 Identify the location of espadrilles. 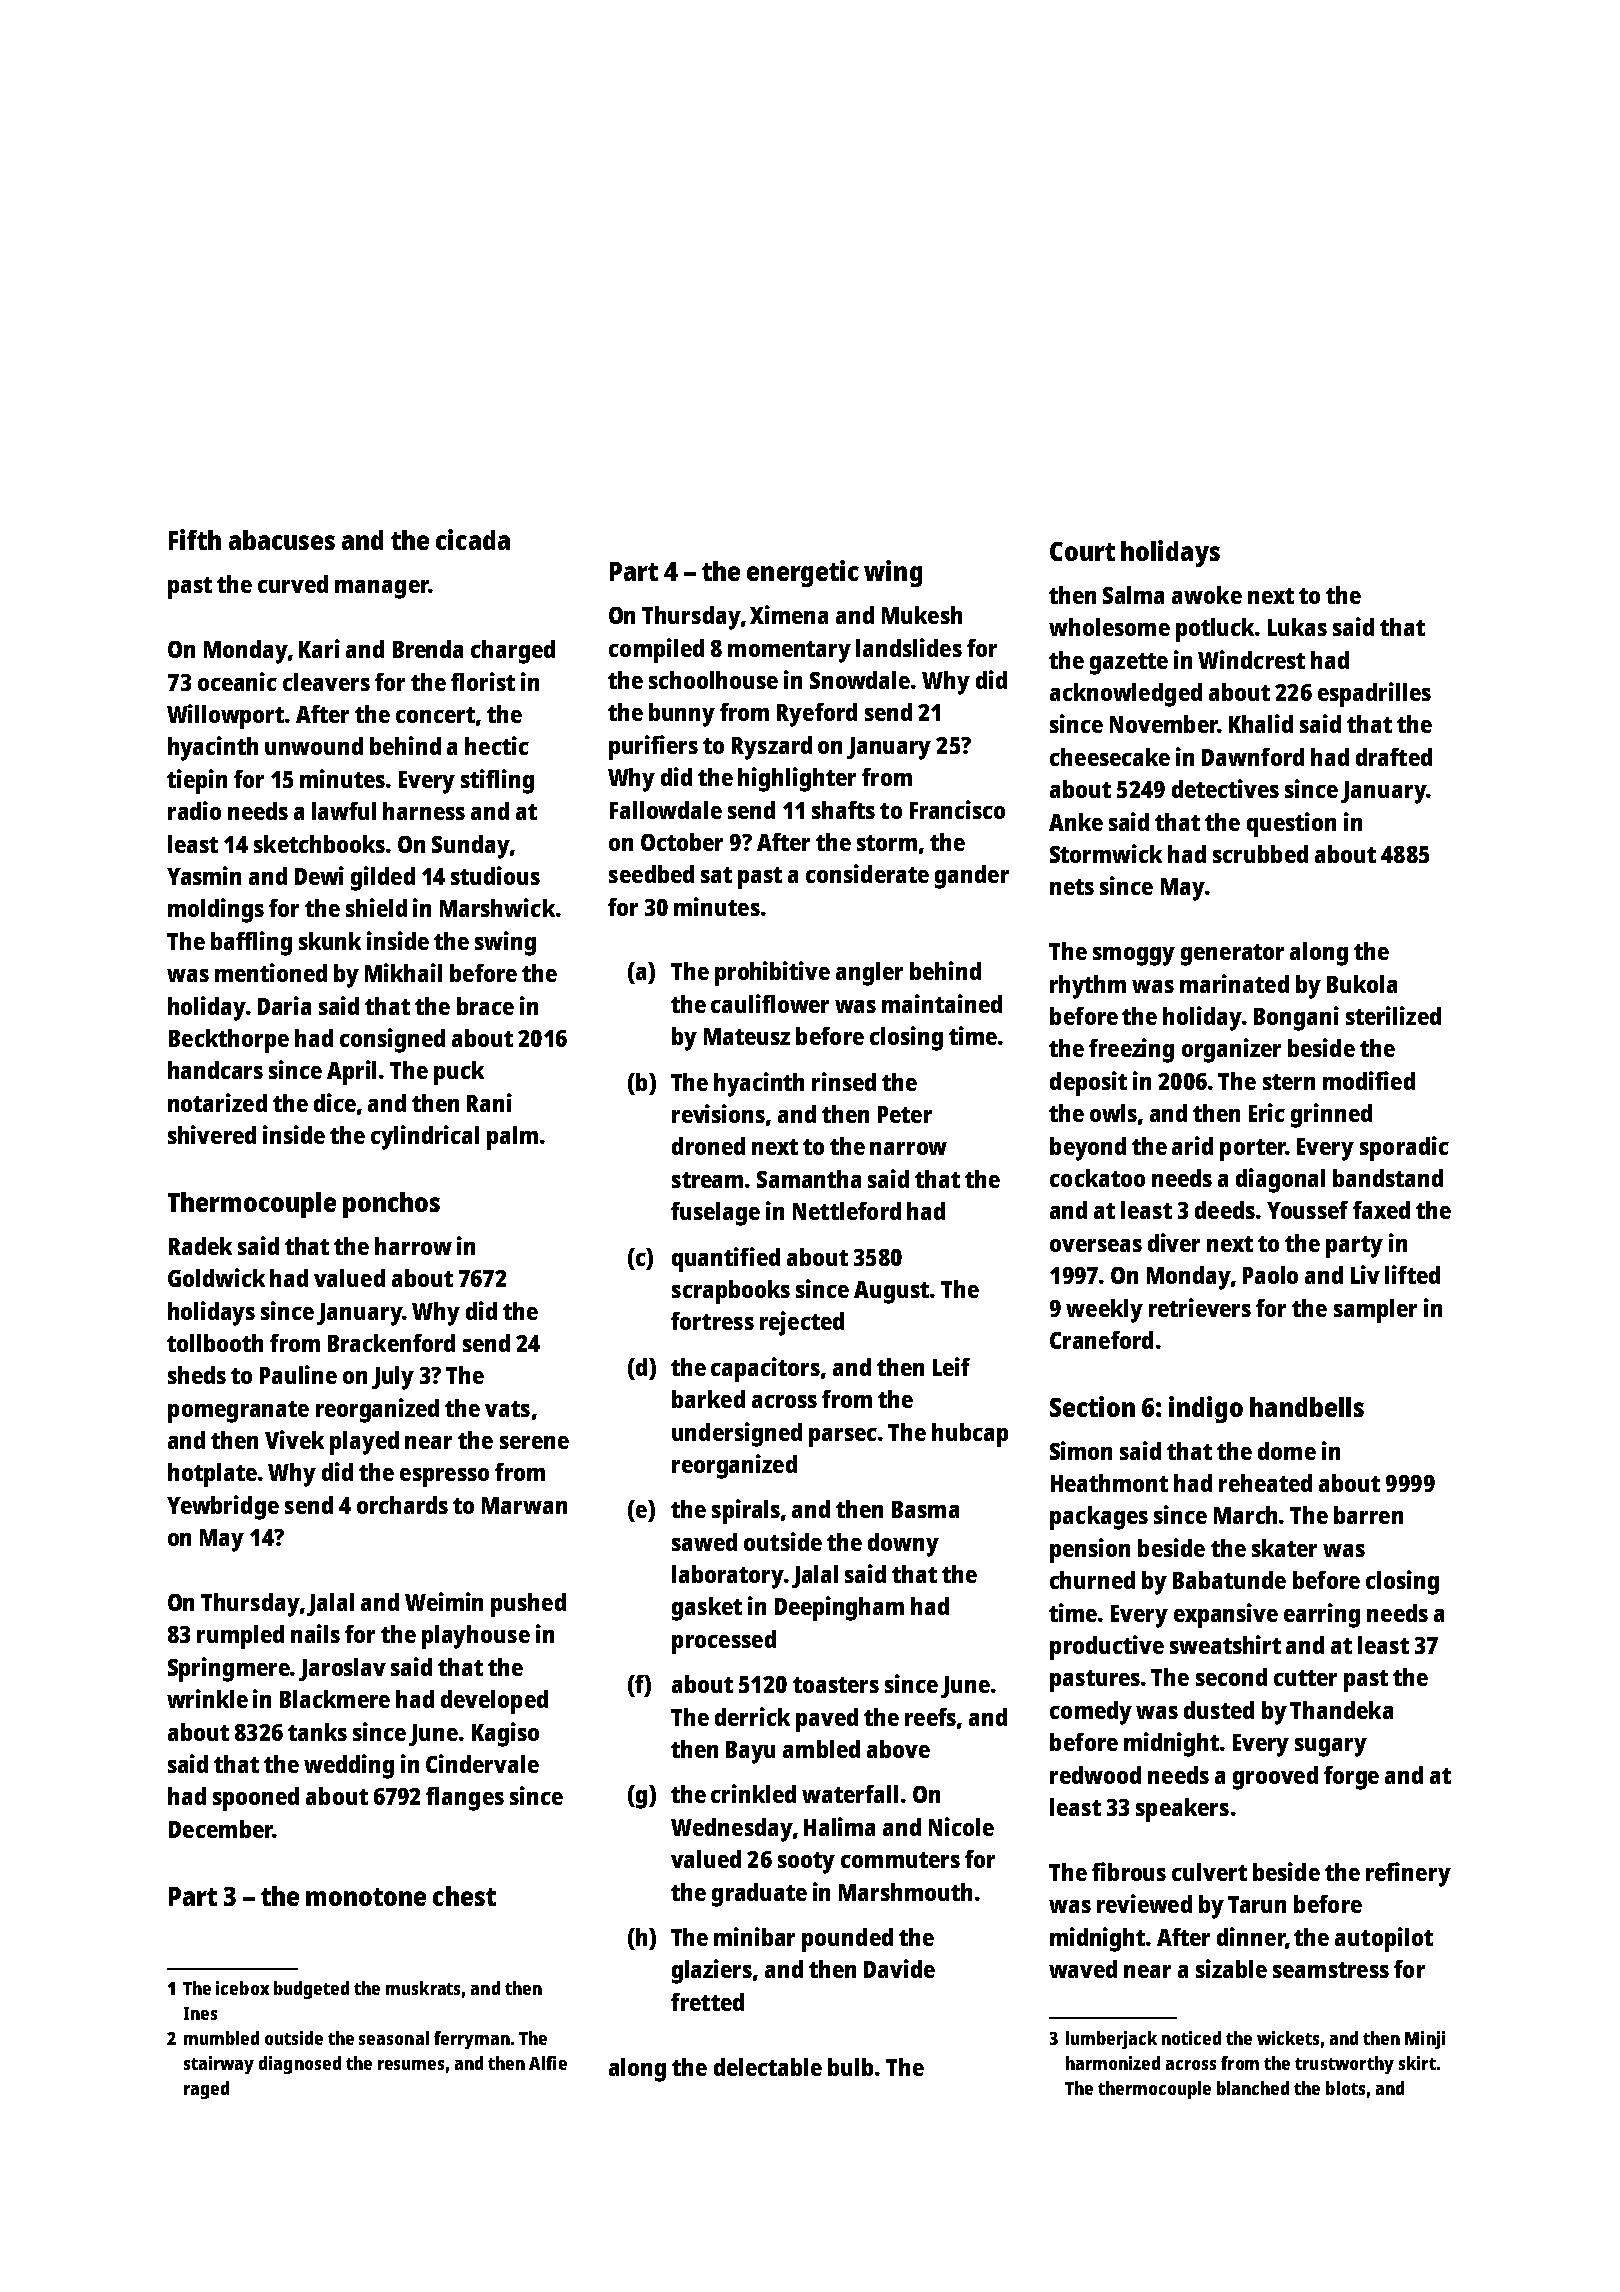
(1374, 694).
